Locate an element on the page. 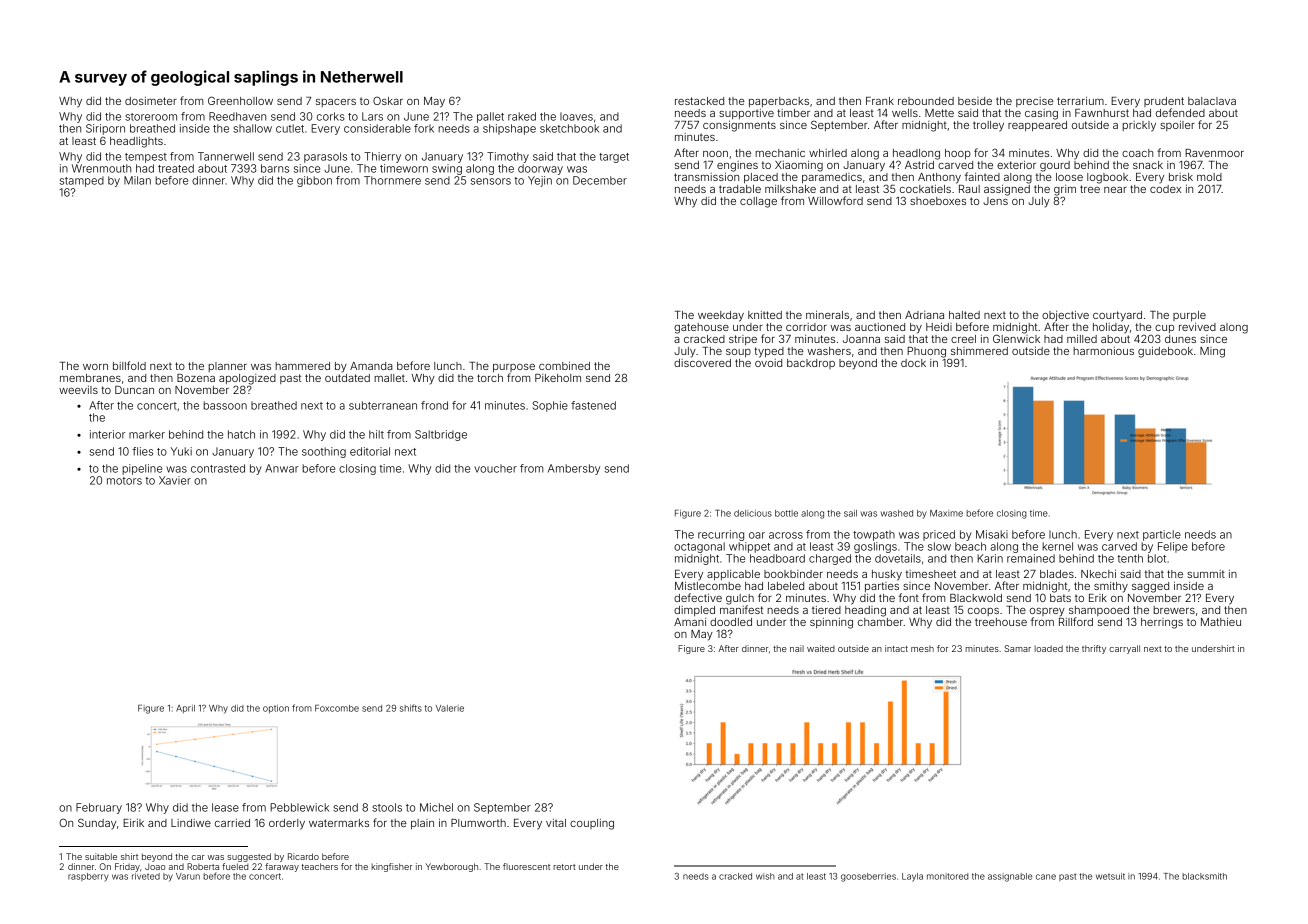  gatehouse is located at coordinates (701, 328).
